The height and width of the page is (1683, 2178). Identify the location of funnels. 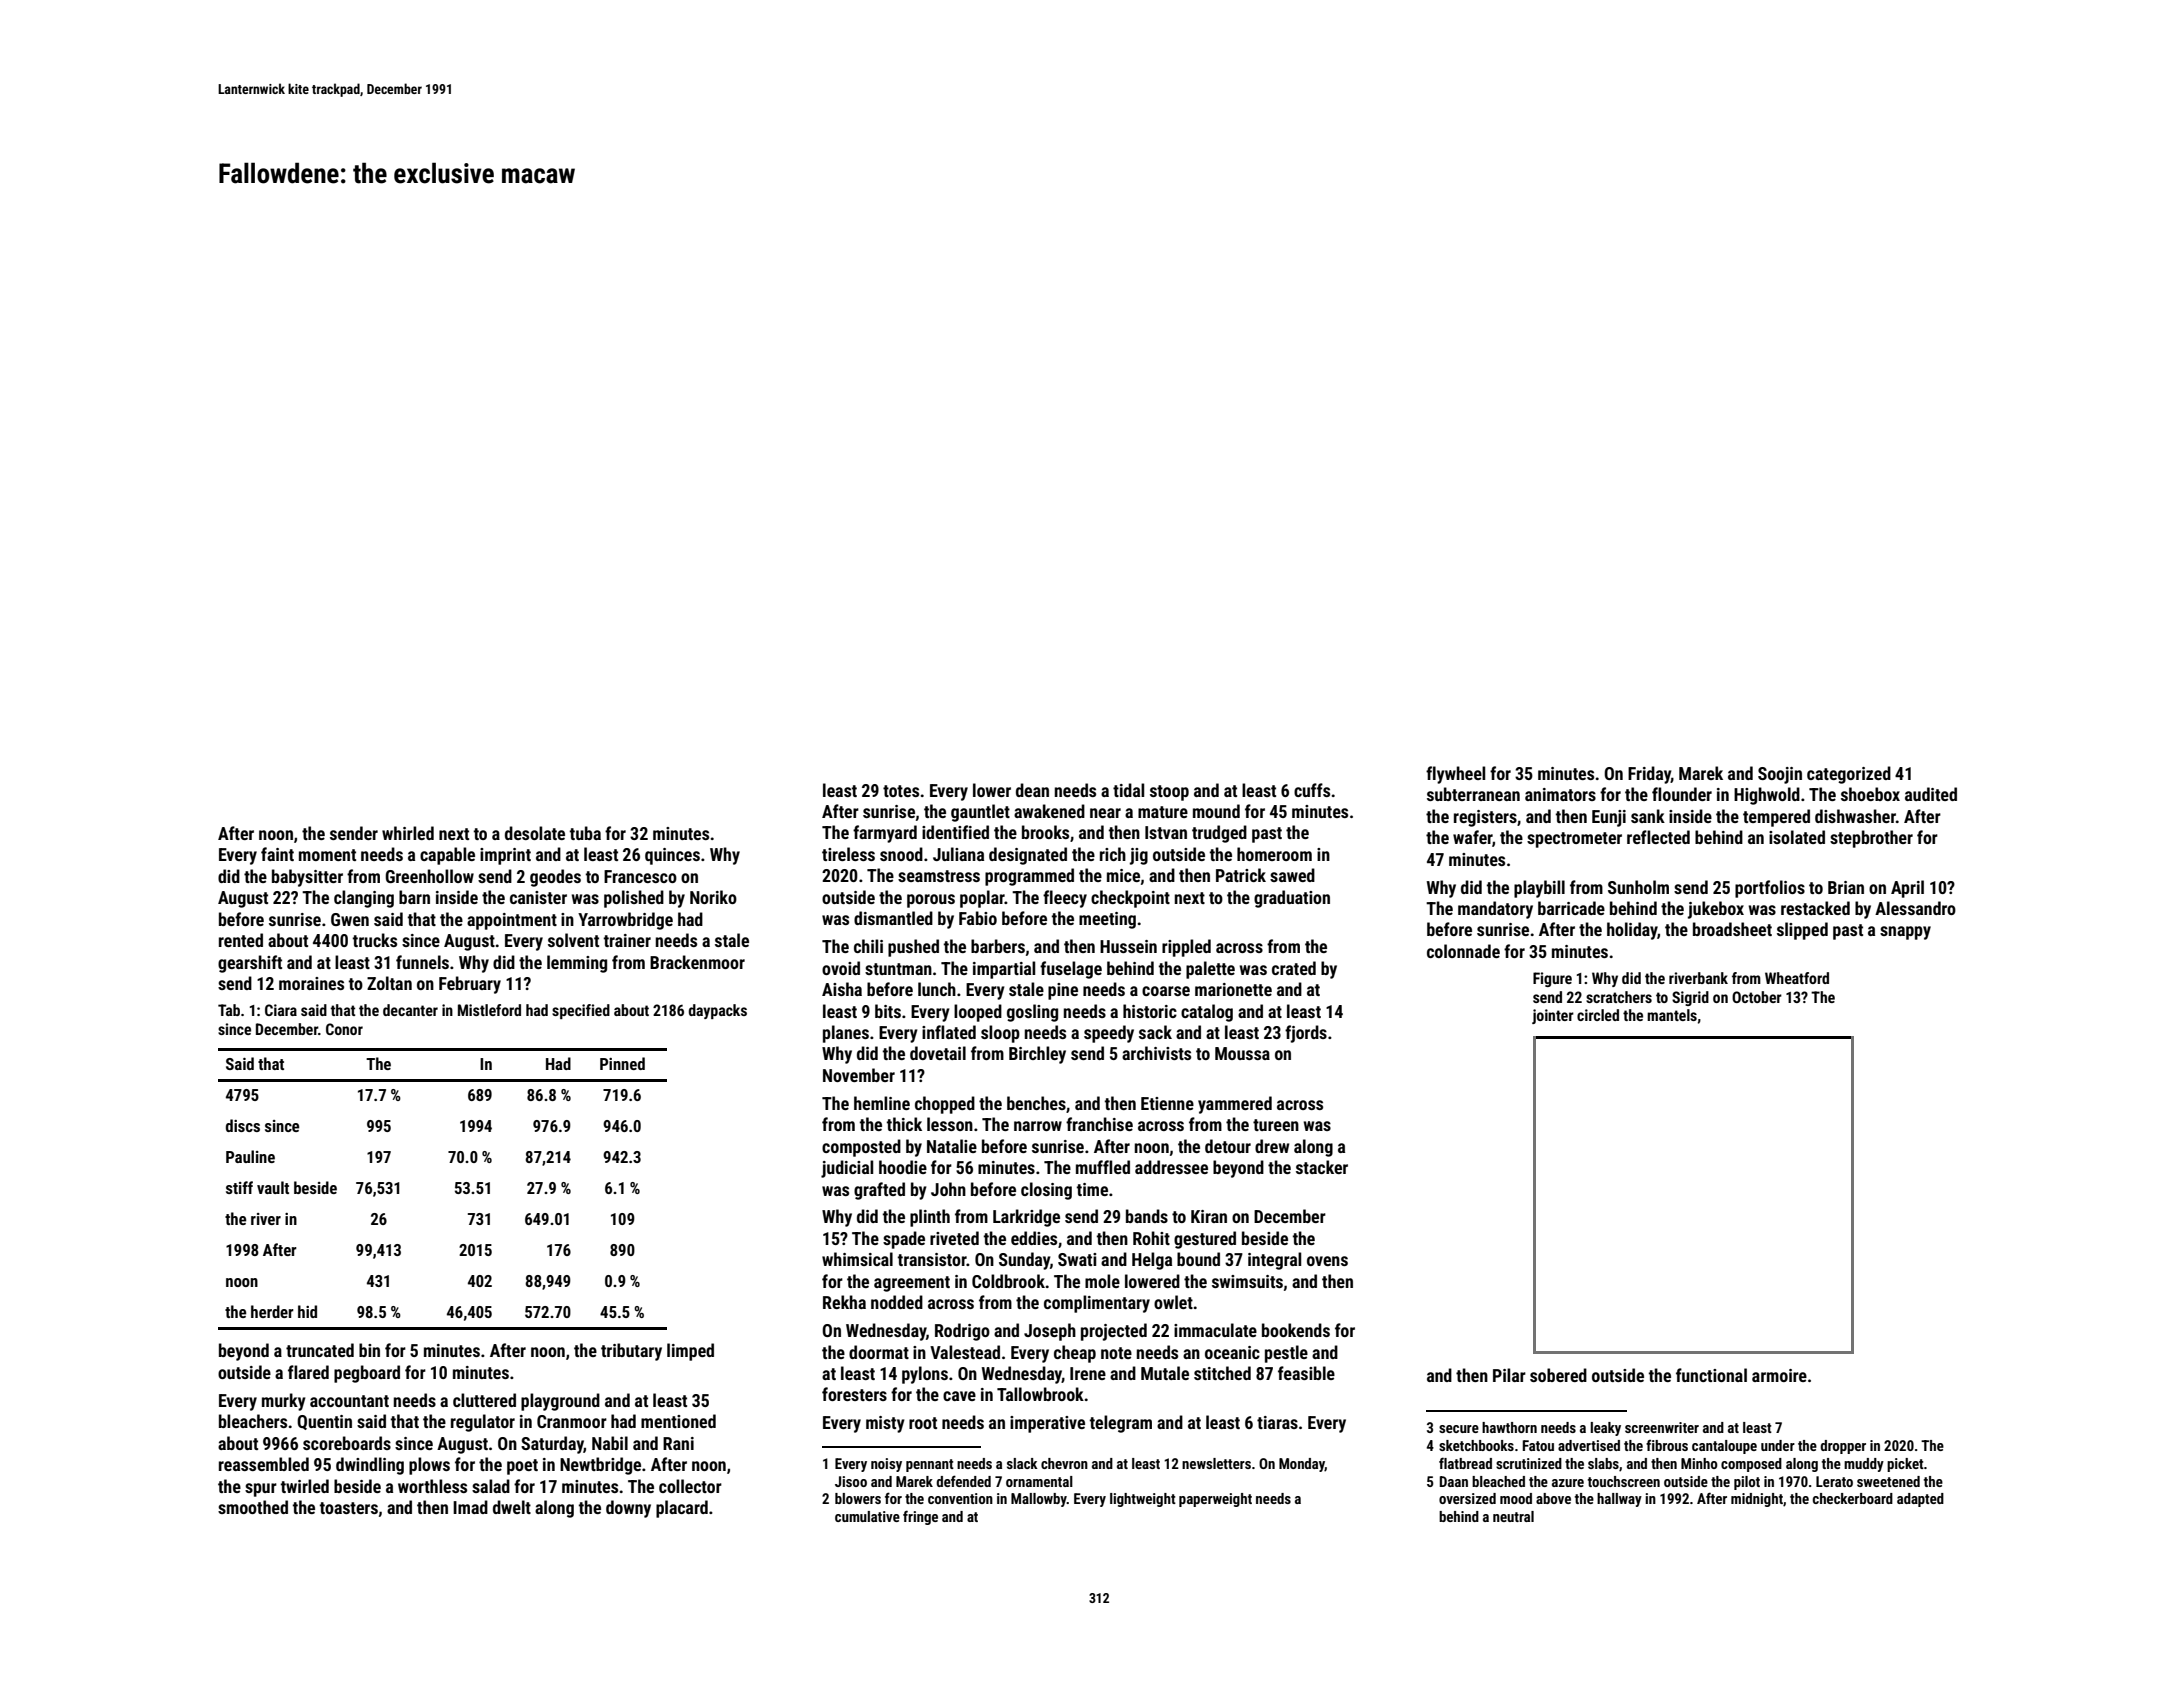
(422, 962).
